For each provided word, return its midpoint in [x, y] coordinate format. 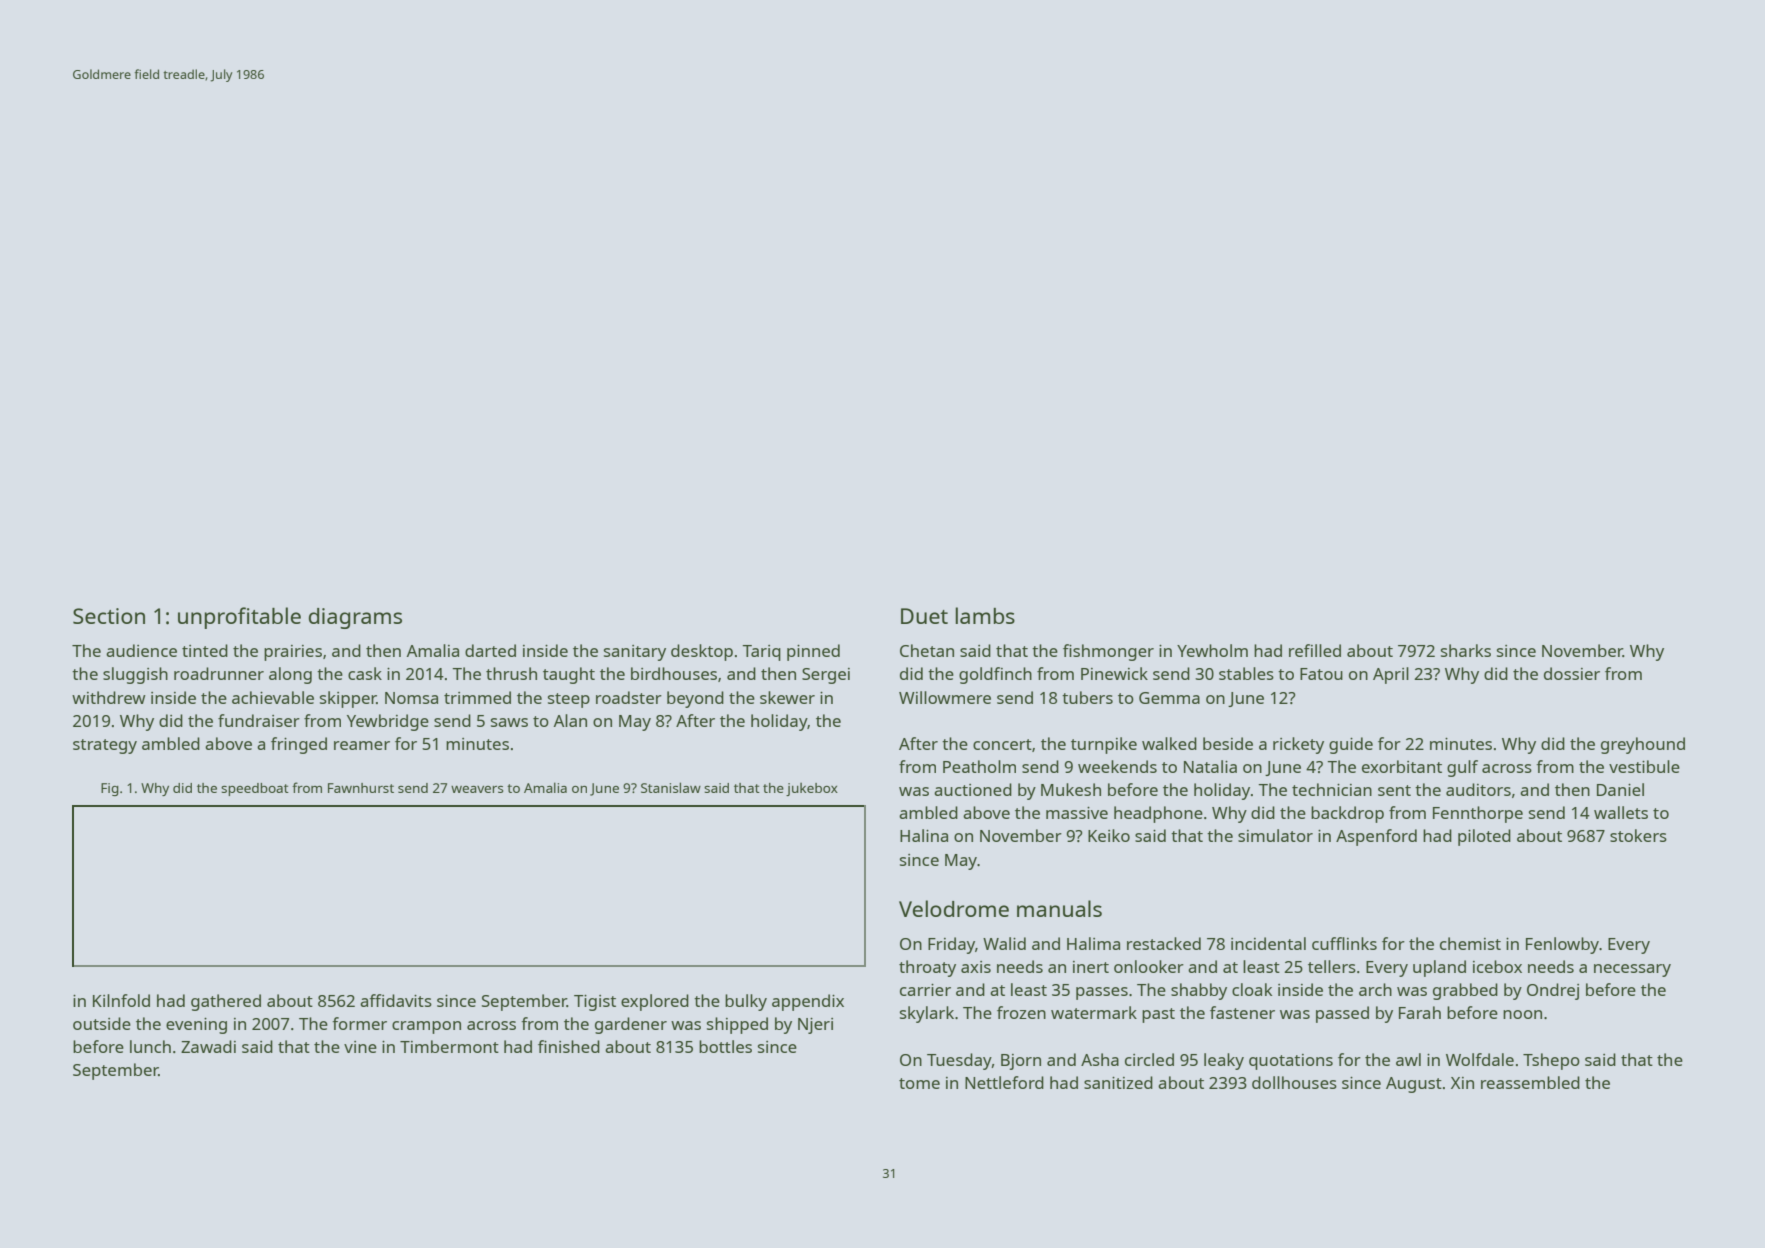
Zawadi [208, 1046]
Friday [951, 945]
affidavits [396, 1000]
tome [919, 1083]
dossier [1572, 673]
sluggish [135, 675]
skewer [787, 697]
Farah [1420, 1012]
